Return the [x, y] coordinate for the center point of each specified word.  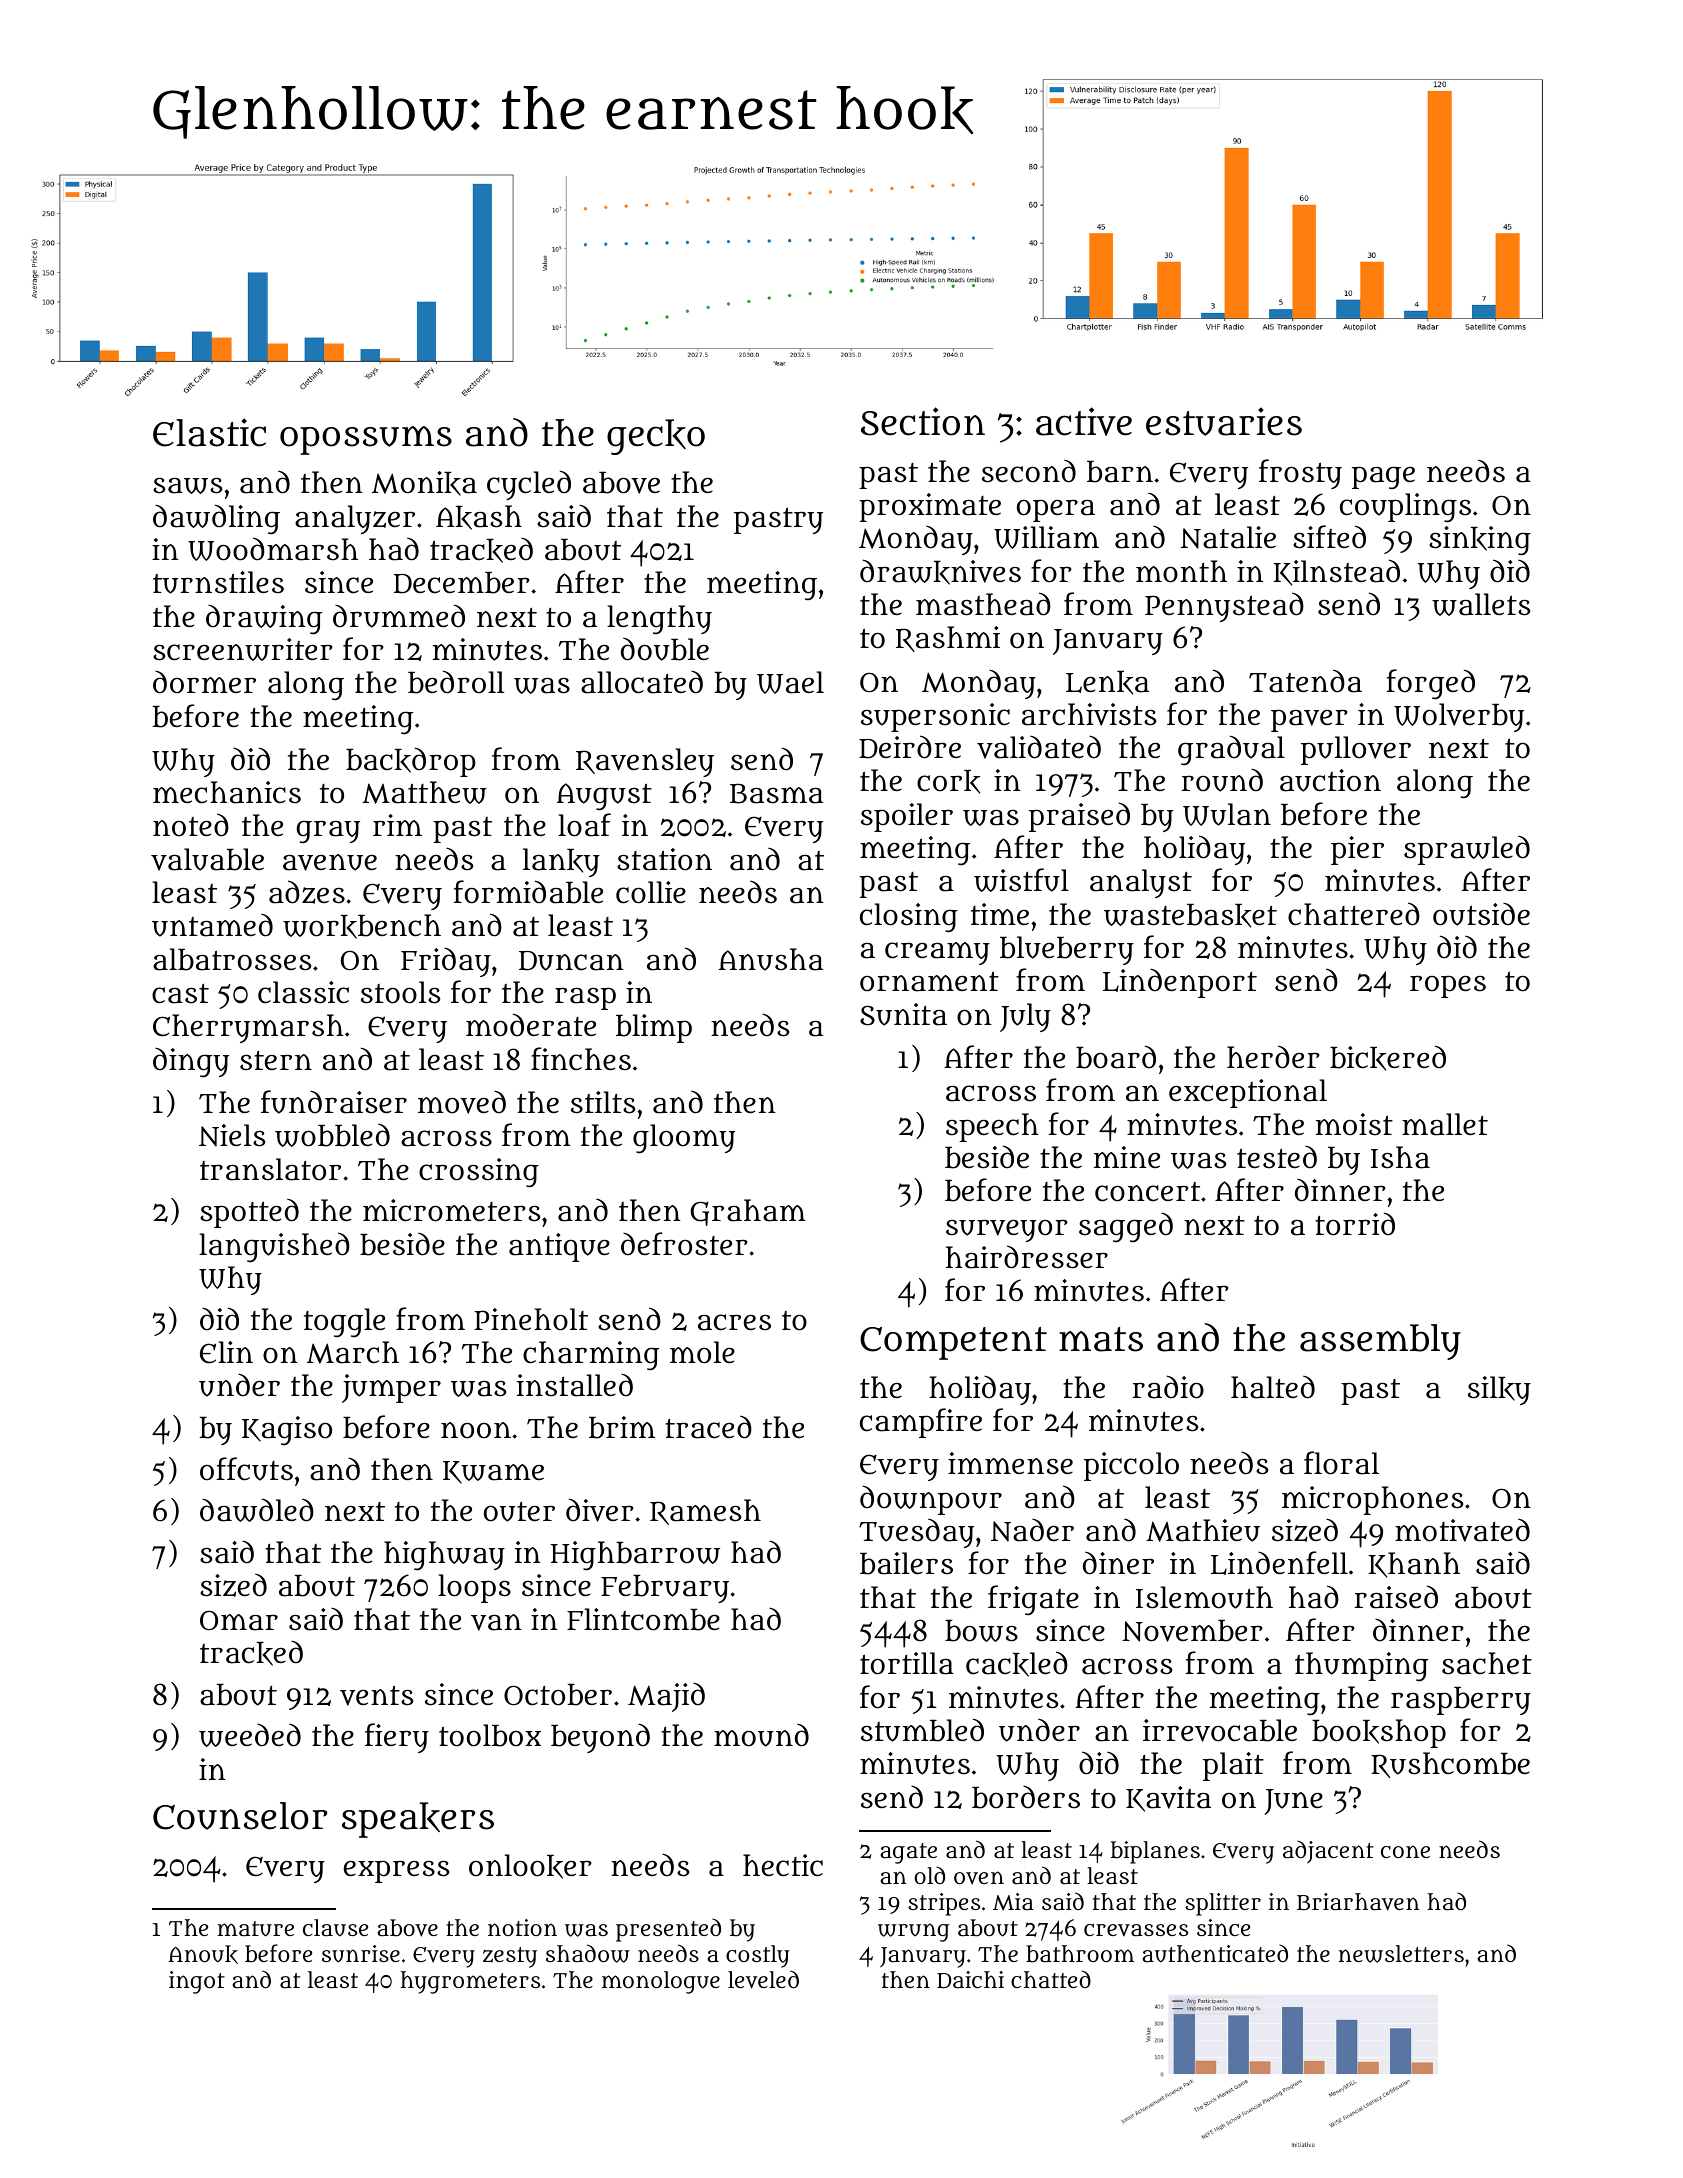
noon [476, 1430]
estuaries [1224, 421]
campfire [921, 1423]
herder [1273, 1057]
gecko [656, 437]
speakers [418, 1820]
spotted [249, 1213]
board [1116, 1057]
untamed [212, 925]
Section [923, 421]
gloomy [684, 1139]
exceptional [1248, 1093]
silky [1499, 1390]
